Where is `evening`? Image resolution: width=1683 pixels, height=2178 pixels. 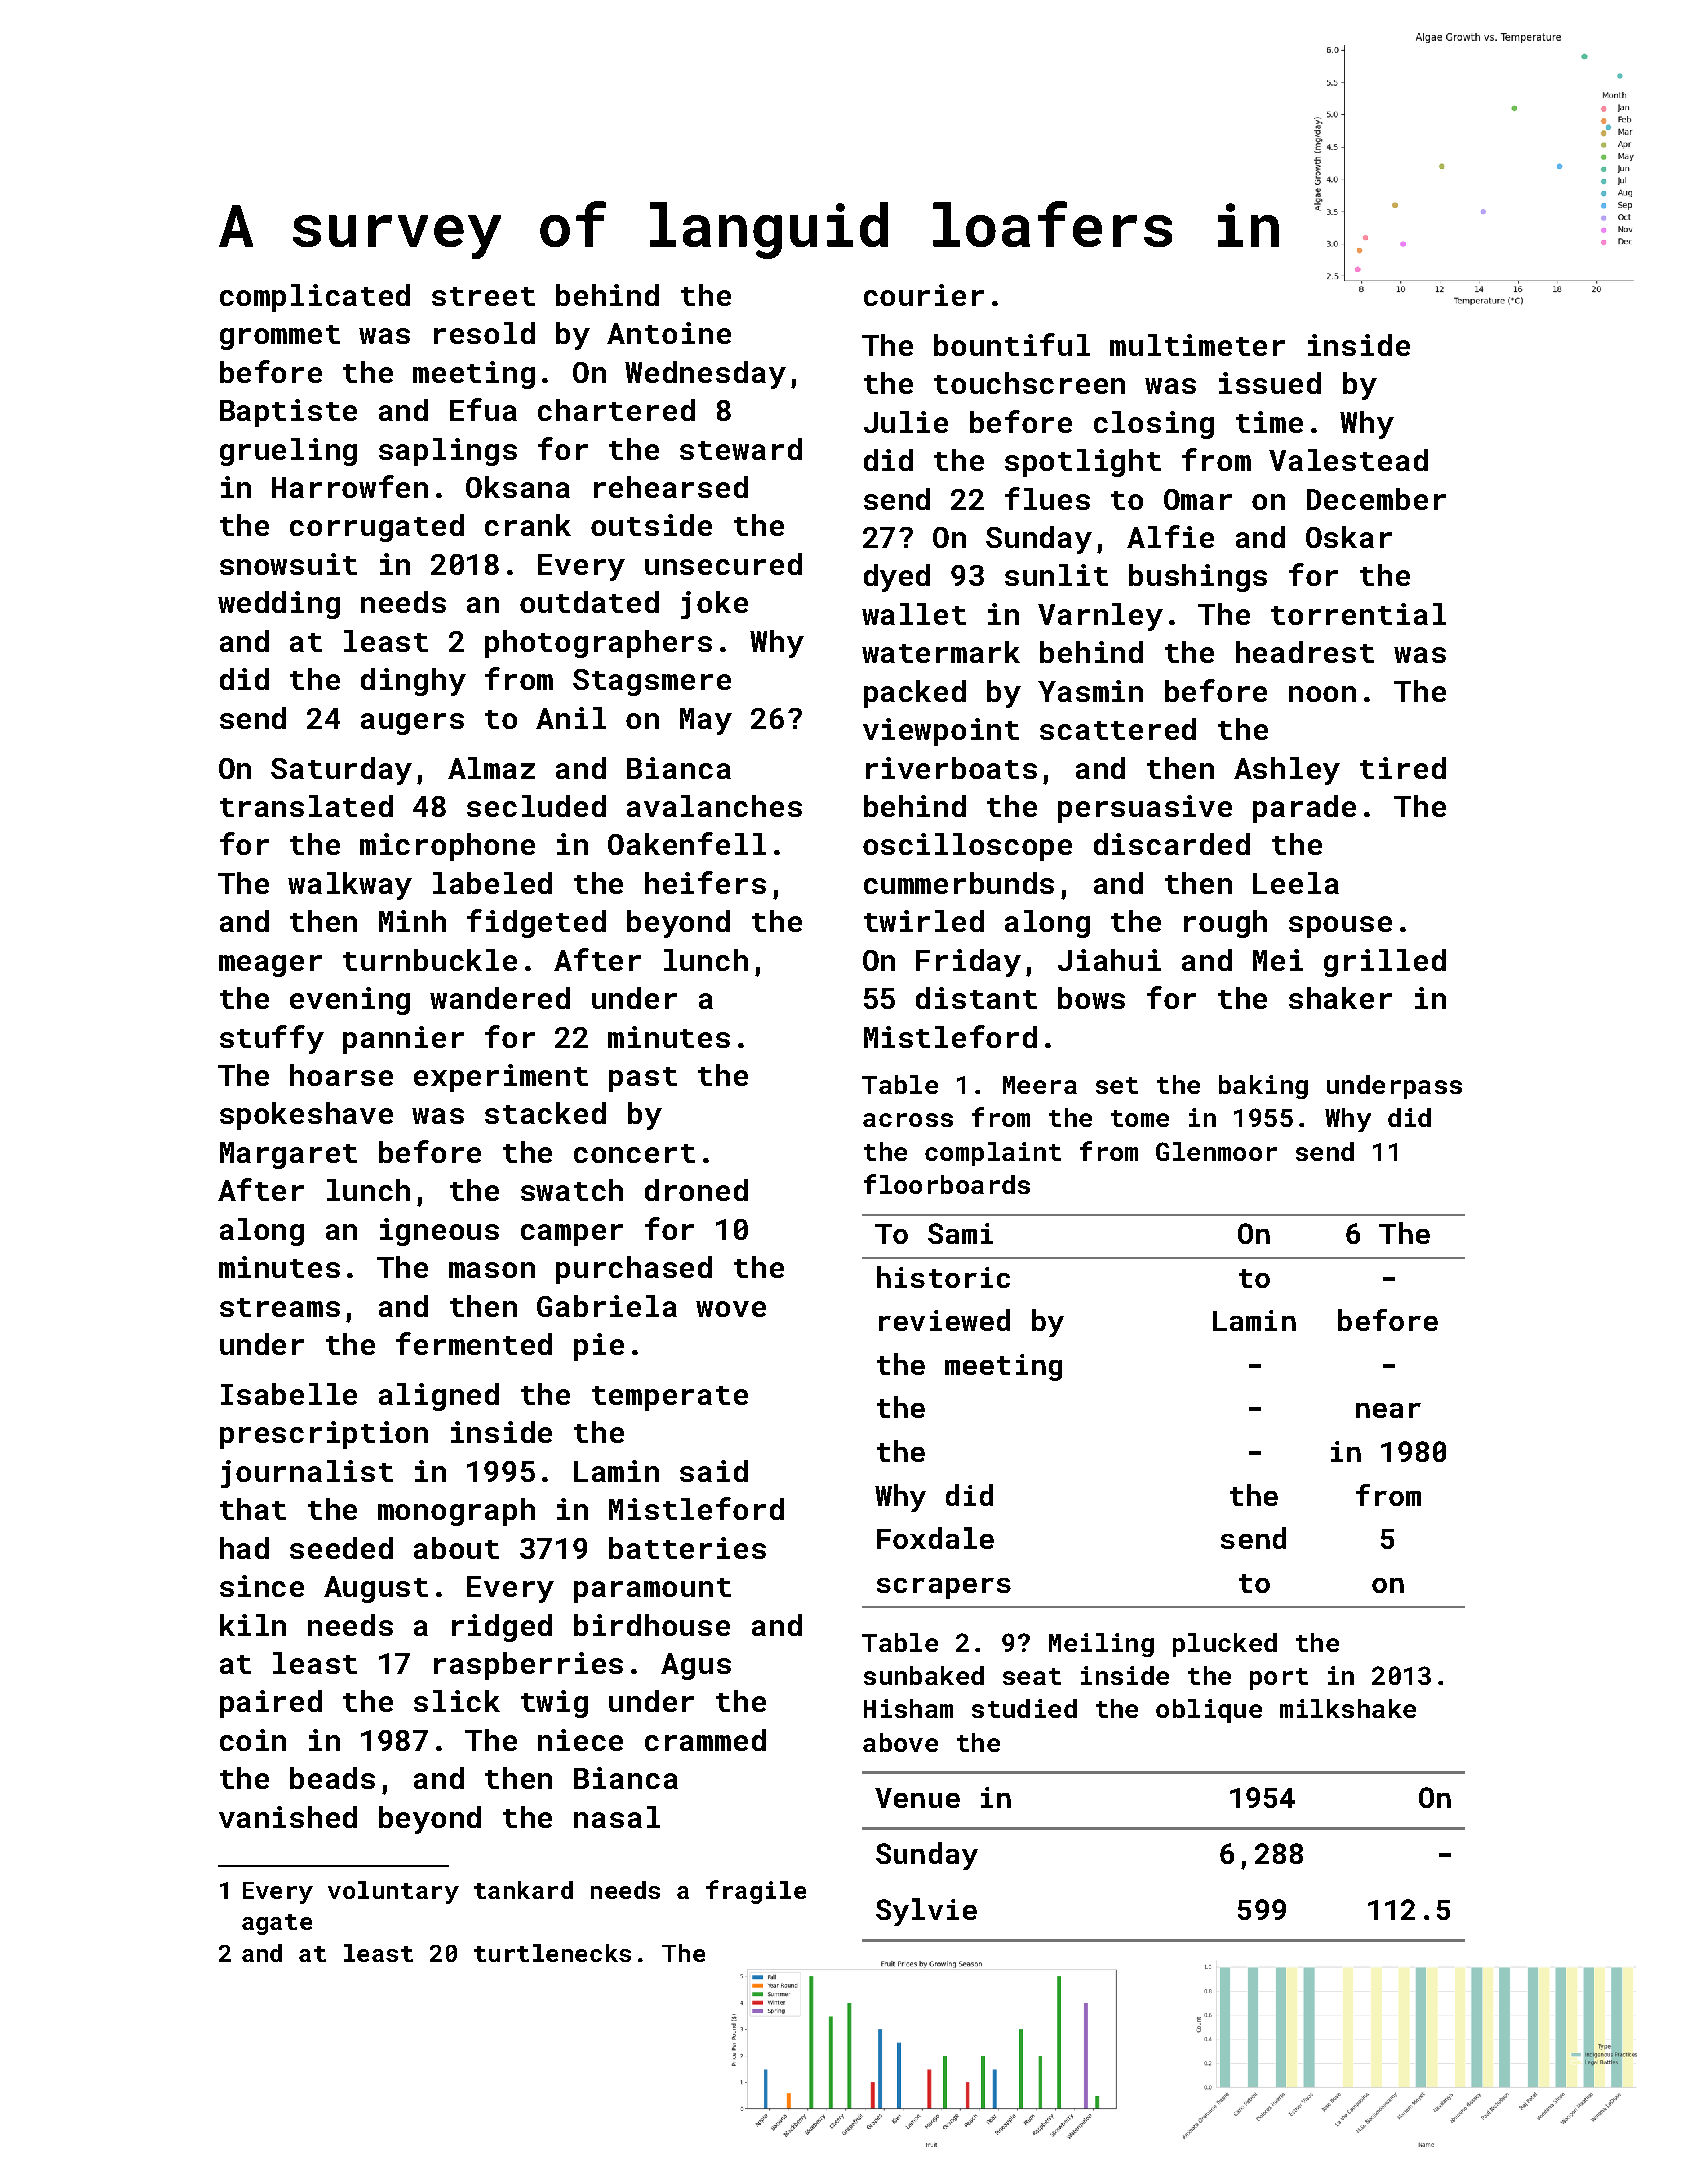
evening is located at coordinates (350, 1001).
